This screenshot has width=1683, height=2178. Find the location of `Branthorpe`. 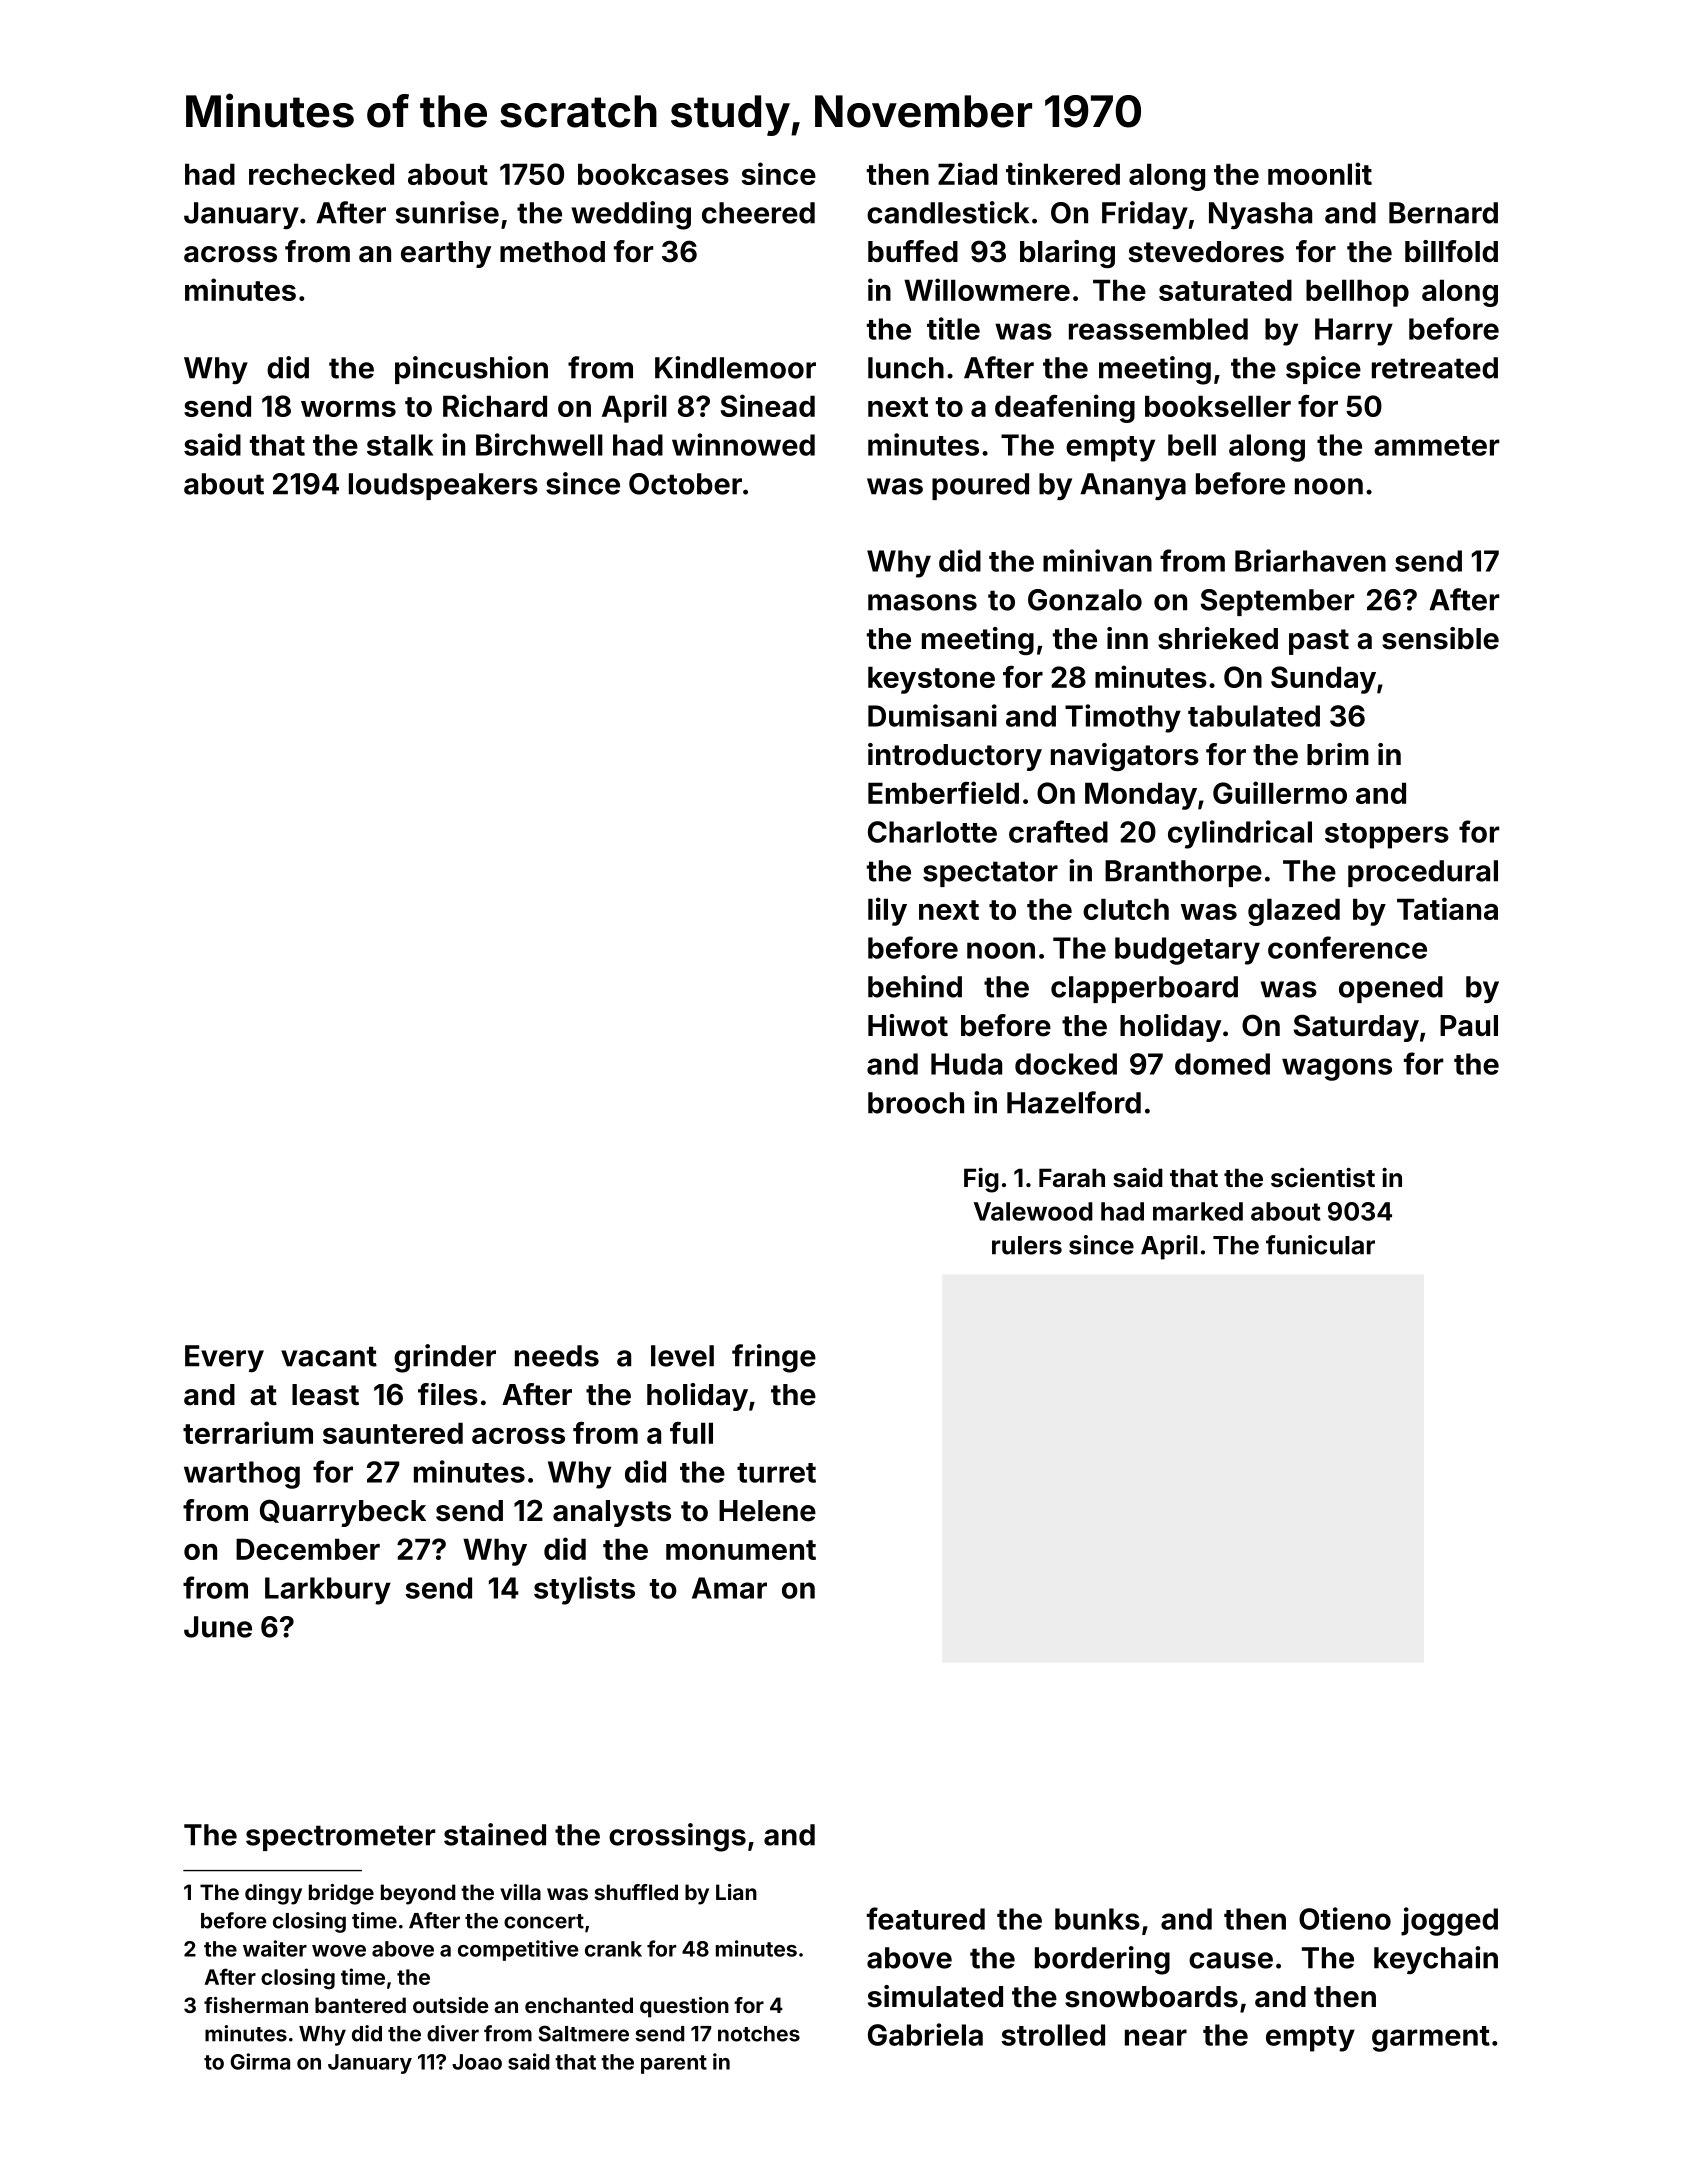

Branthorpe is located at coordinates (1183, 873).
